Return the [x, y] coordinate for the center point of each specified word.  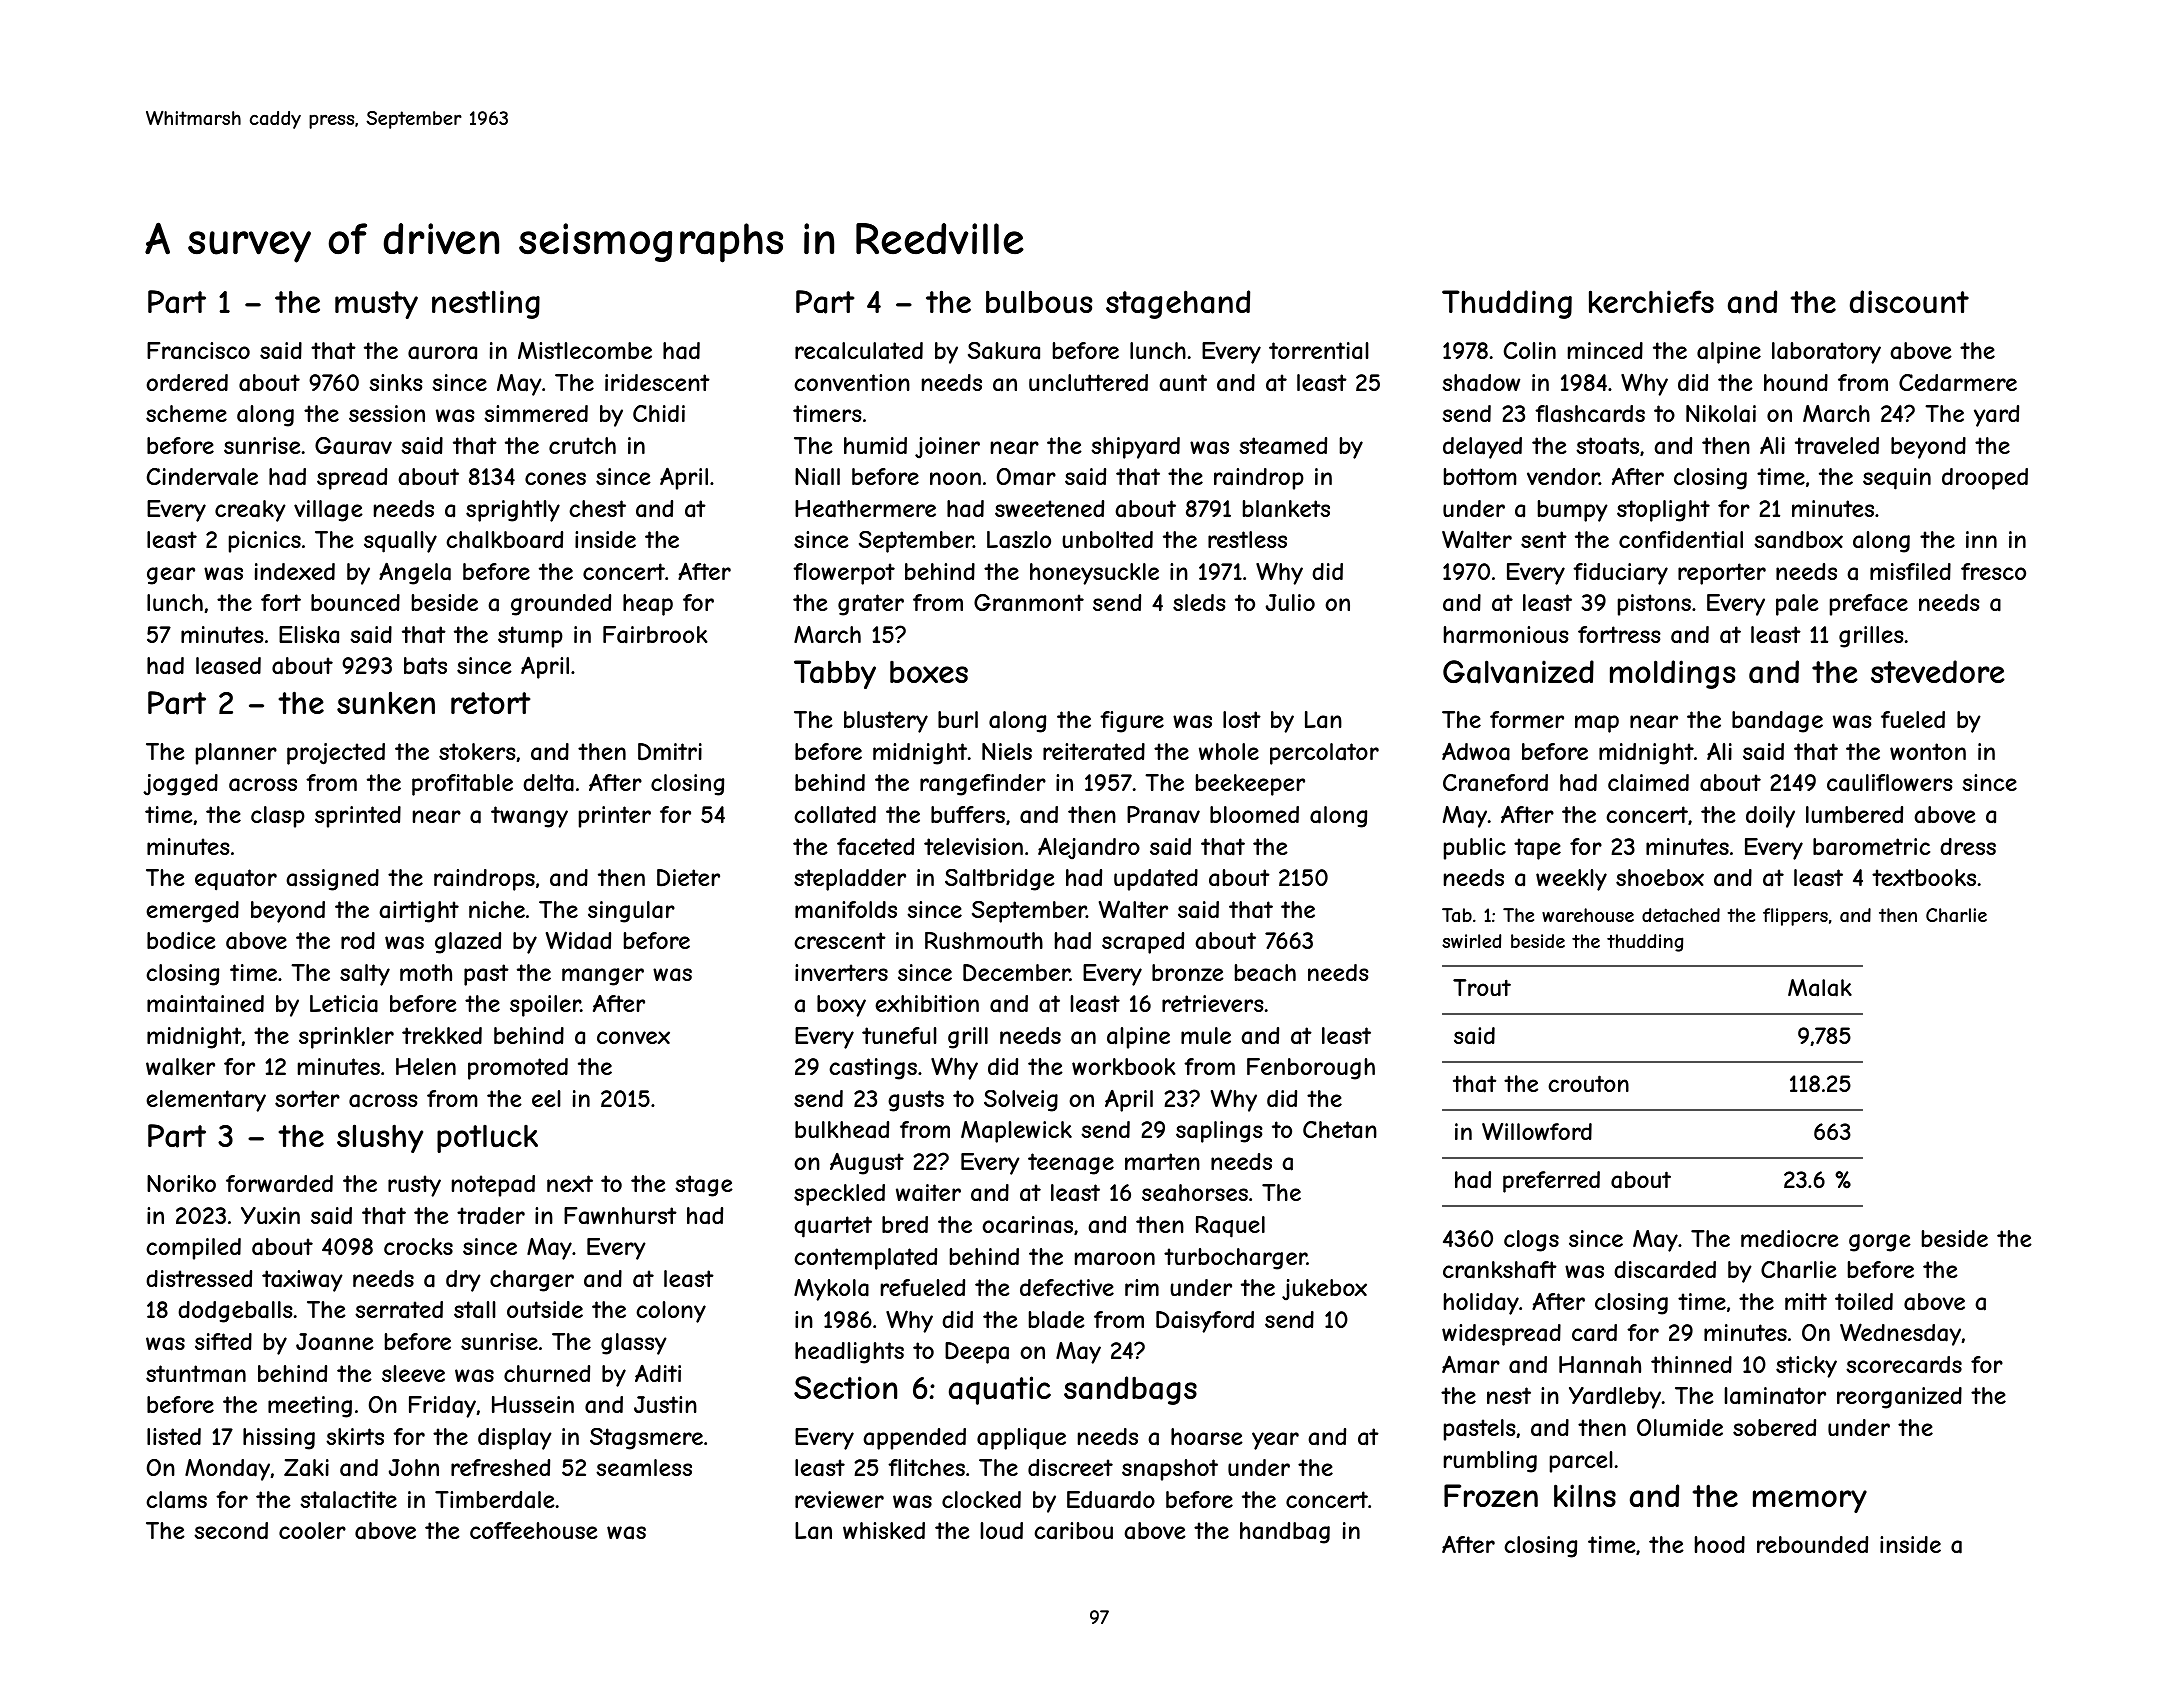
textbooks [1924, 877]
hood [1720, 1544]
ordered [187, 382]
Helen [426, 1066]
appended [914, 1439]
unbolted [1107, 539]
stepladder [850, 880]
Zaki [306, 1468]
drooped [1985, 479]
